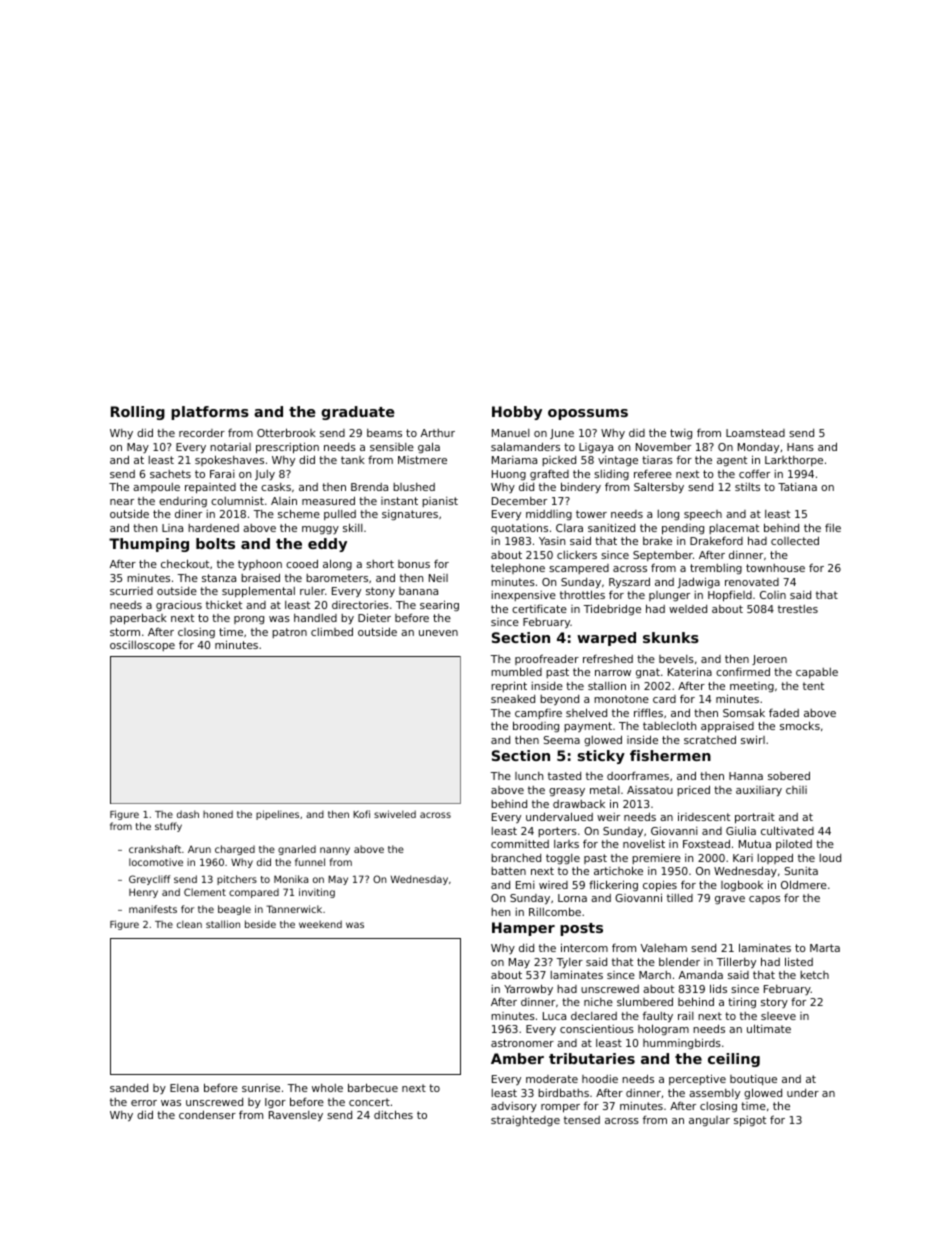 The width and height of the page is (952, 1233). Describe the element at coordinates (265, 475) in the page. I see `July` at that location.
